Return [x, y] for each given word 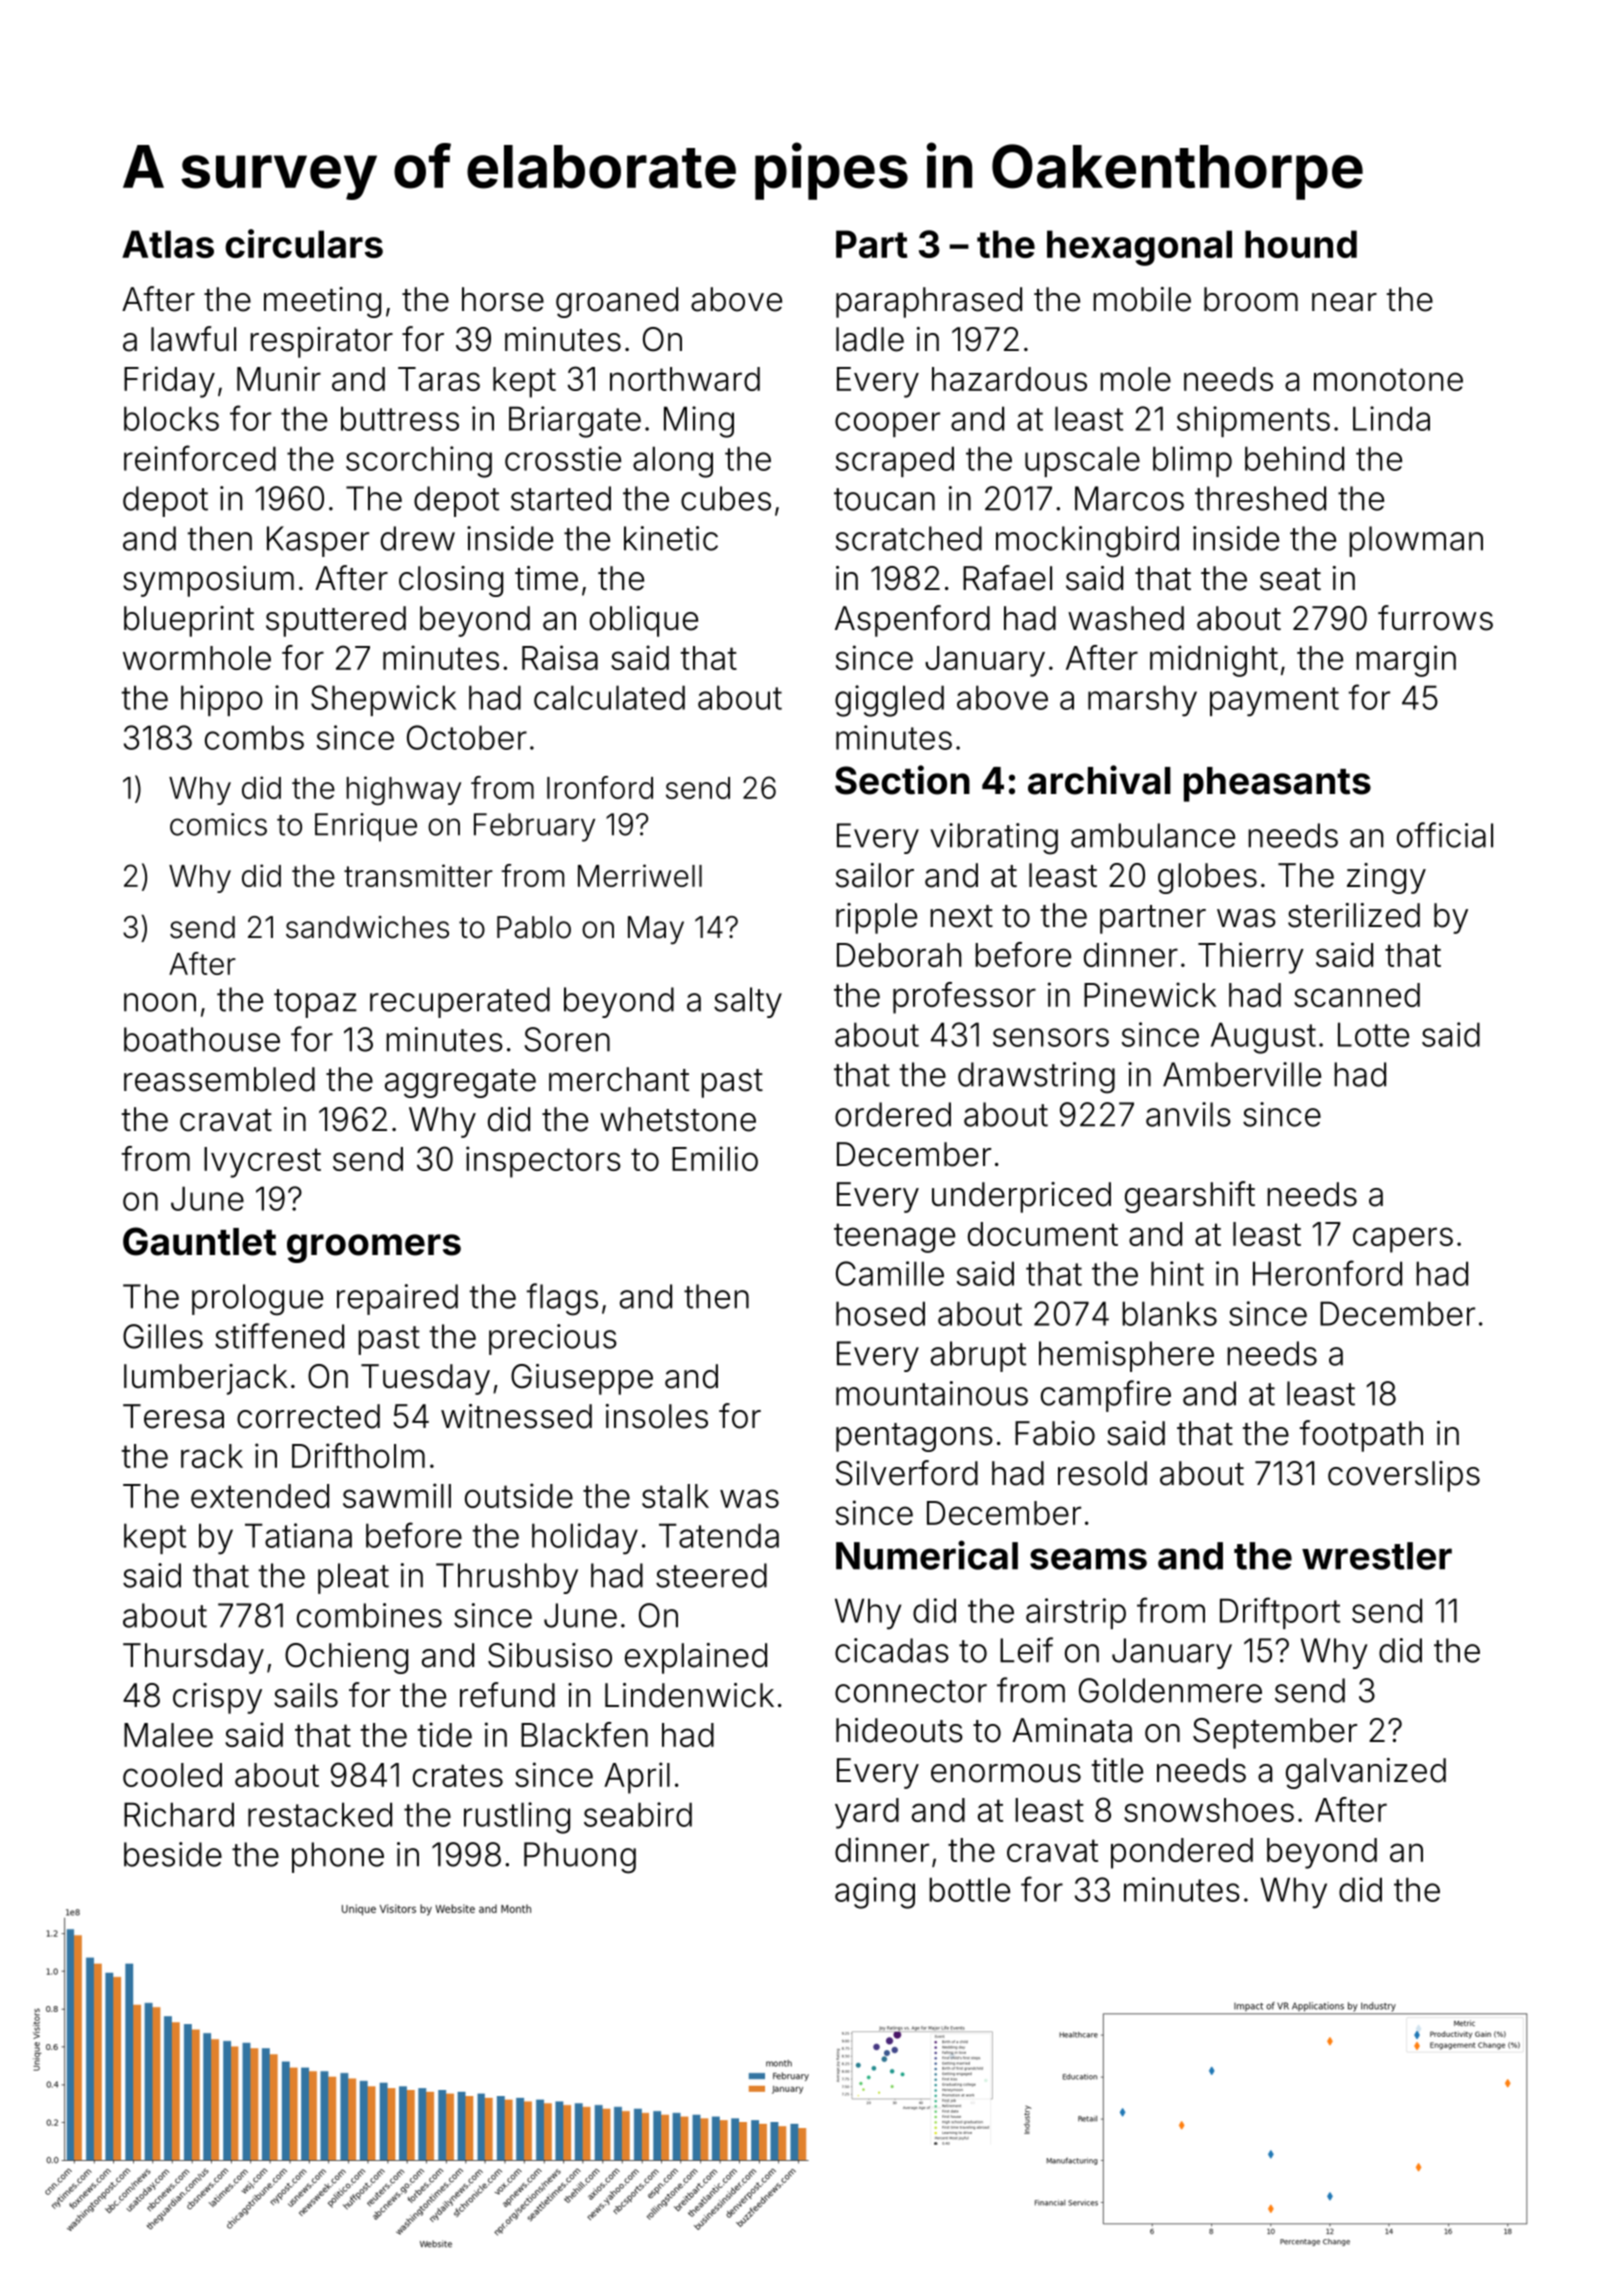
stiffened [279, 1336]
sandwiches [367, 927]
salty [748, 1002]
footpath [1361, 1436]
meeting [322, 302]
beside [173, 1854]
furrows [1435, 618]
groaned [617, 302]
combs [254, 737]
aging [875, 1893]
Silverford [907, 1473]
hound [1301, 244]
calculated [609, 697]
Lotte [1373, 1034]
